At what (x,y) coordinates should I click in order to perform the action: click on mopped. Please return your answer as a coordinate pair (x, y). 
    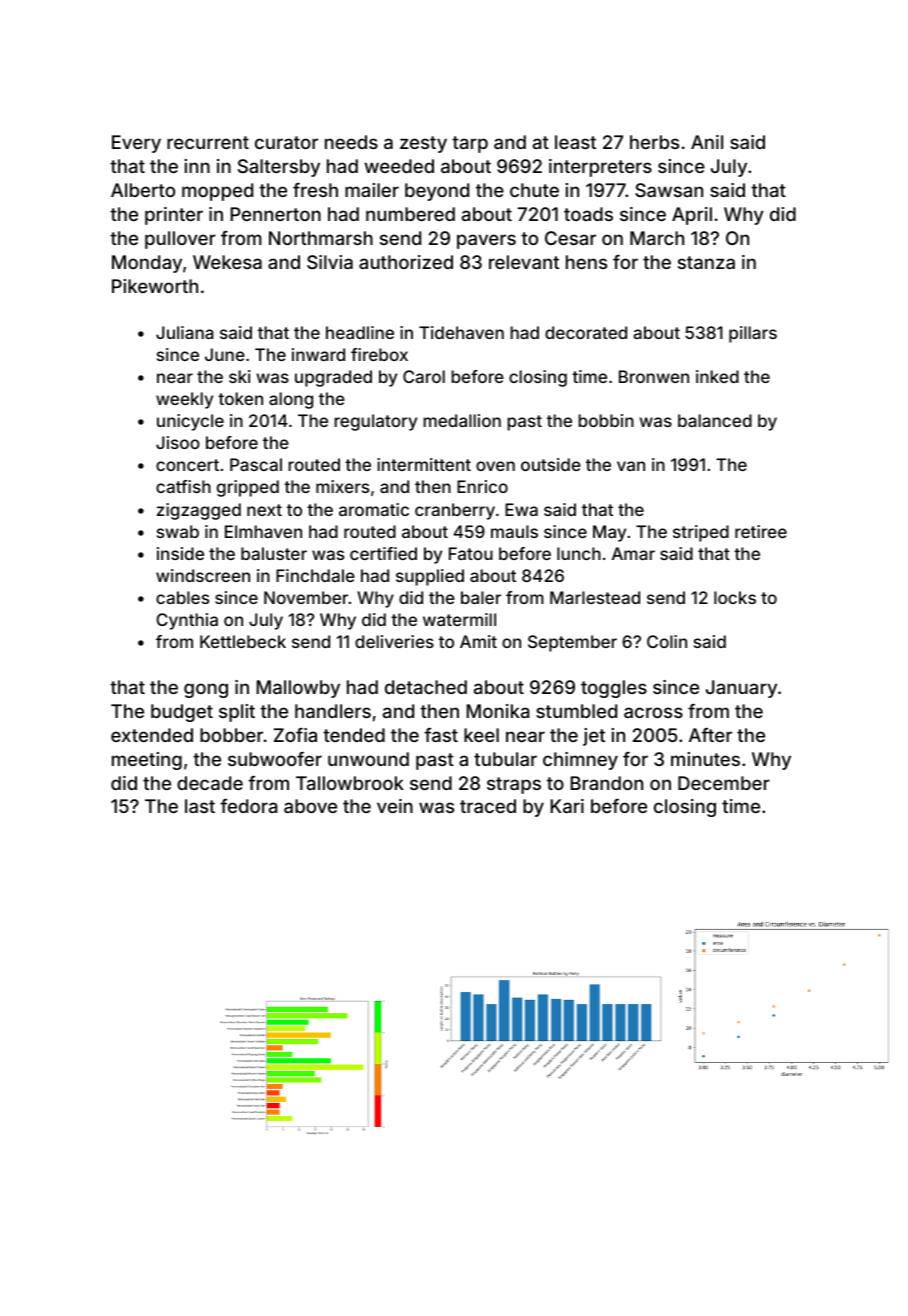
    Looking at the image, I should click on (217, 192).
